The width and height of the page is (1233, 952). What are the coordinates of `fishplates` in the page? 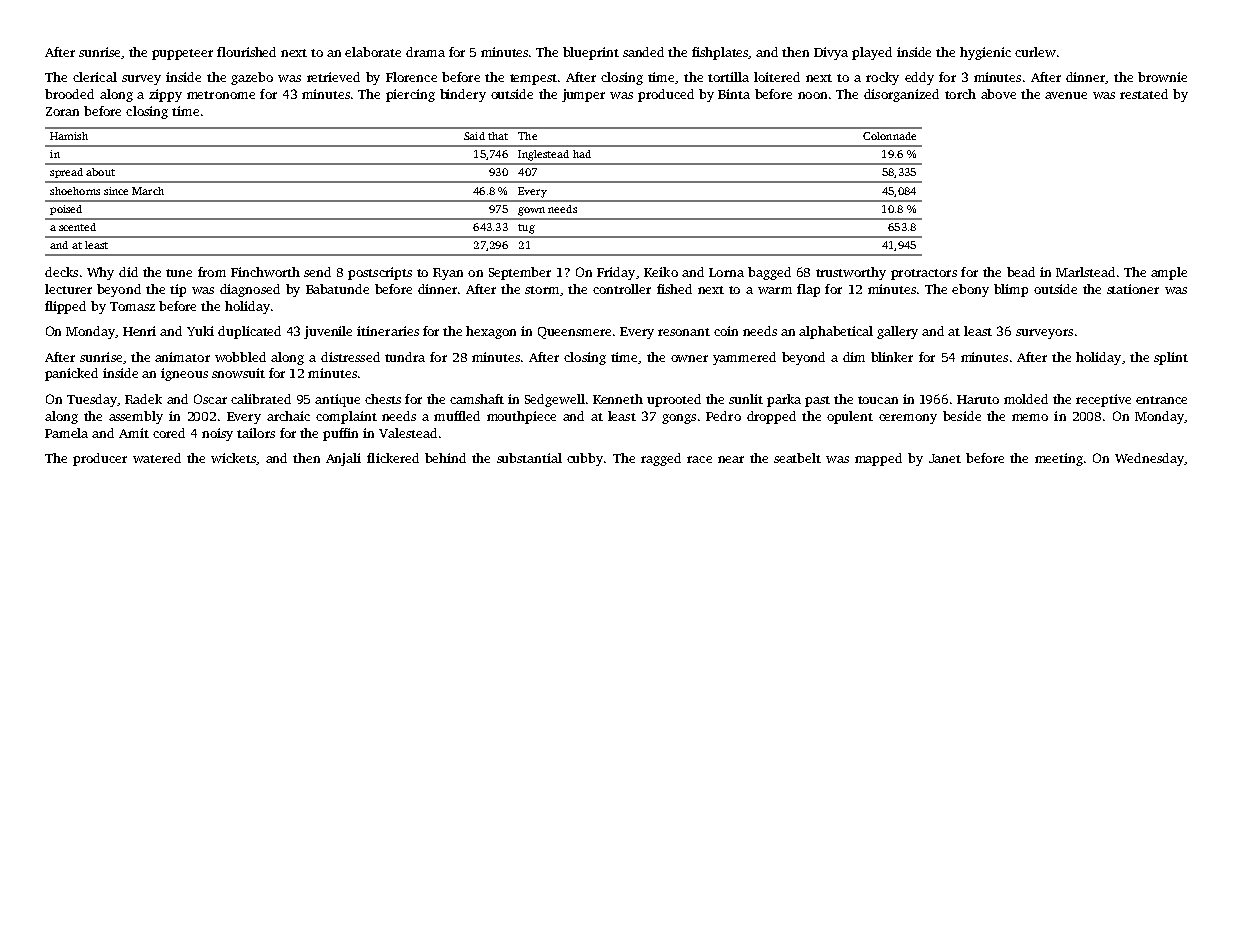 It's located at (720, 53).
